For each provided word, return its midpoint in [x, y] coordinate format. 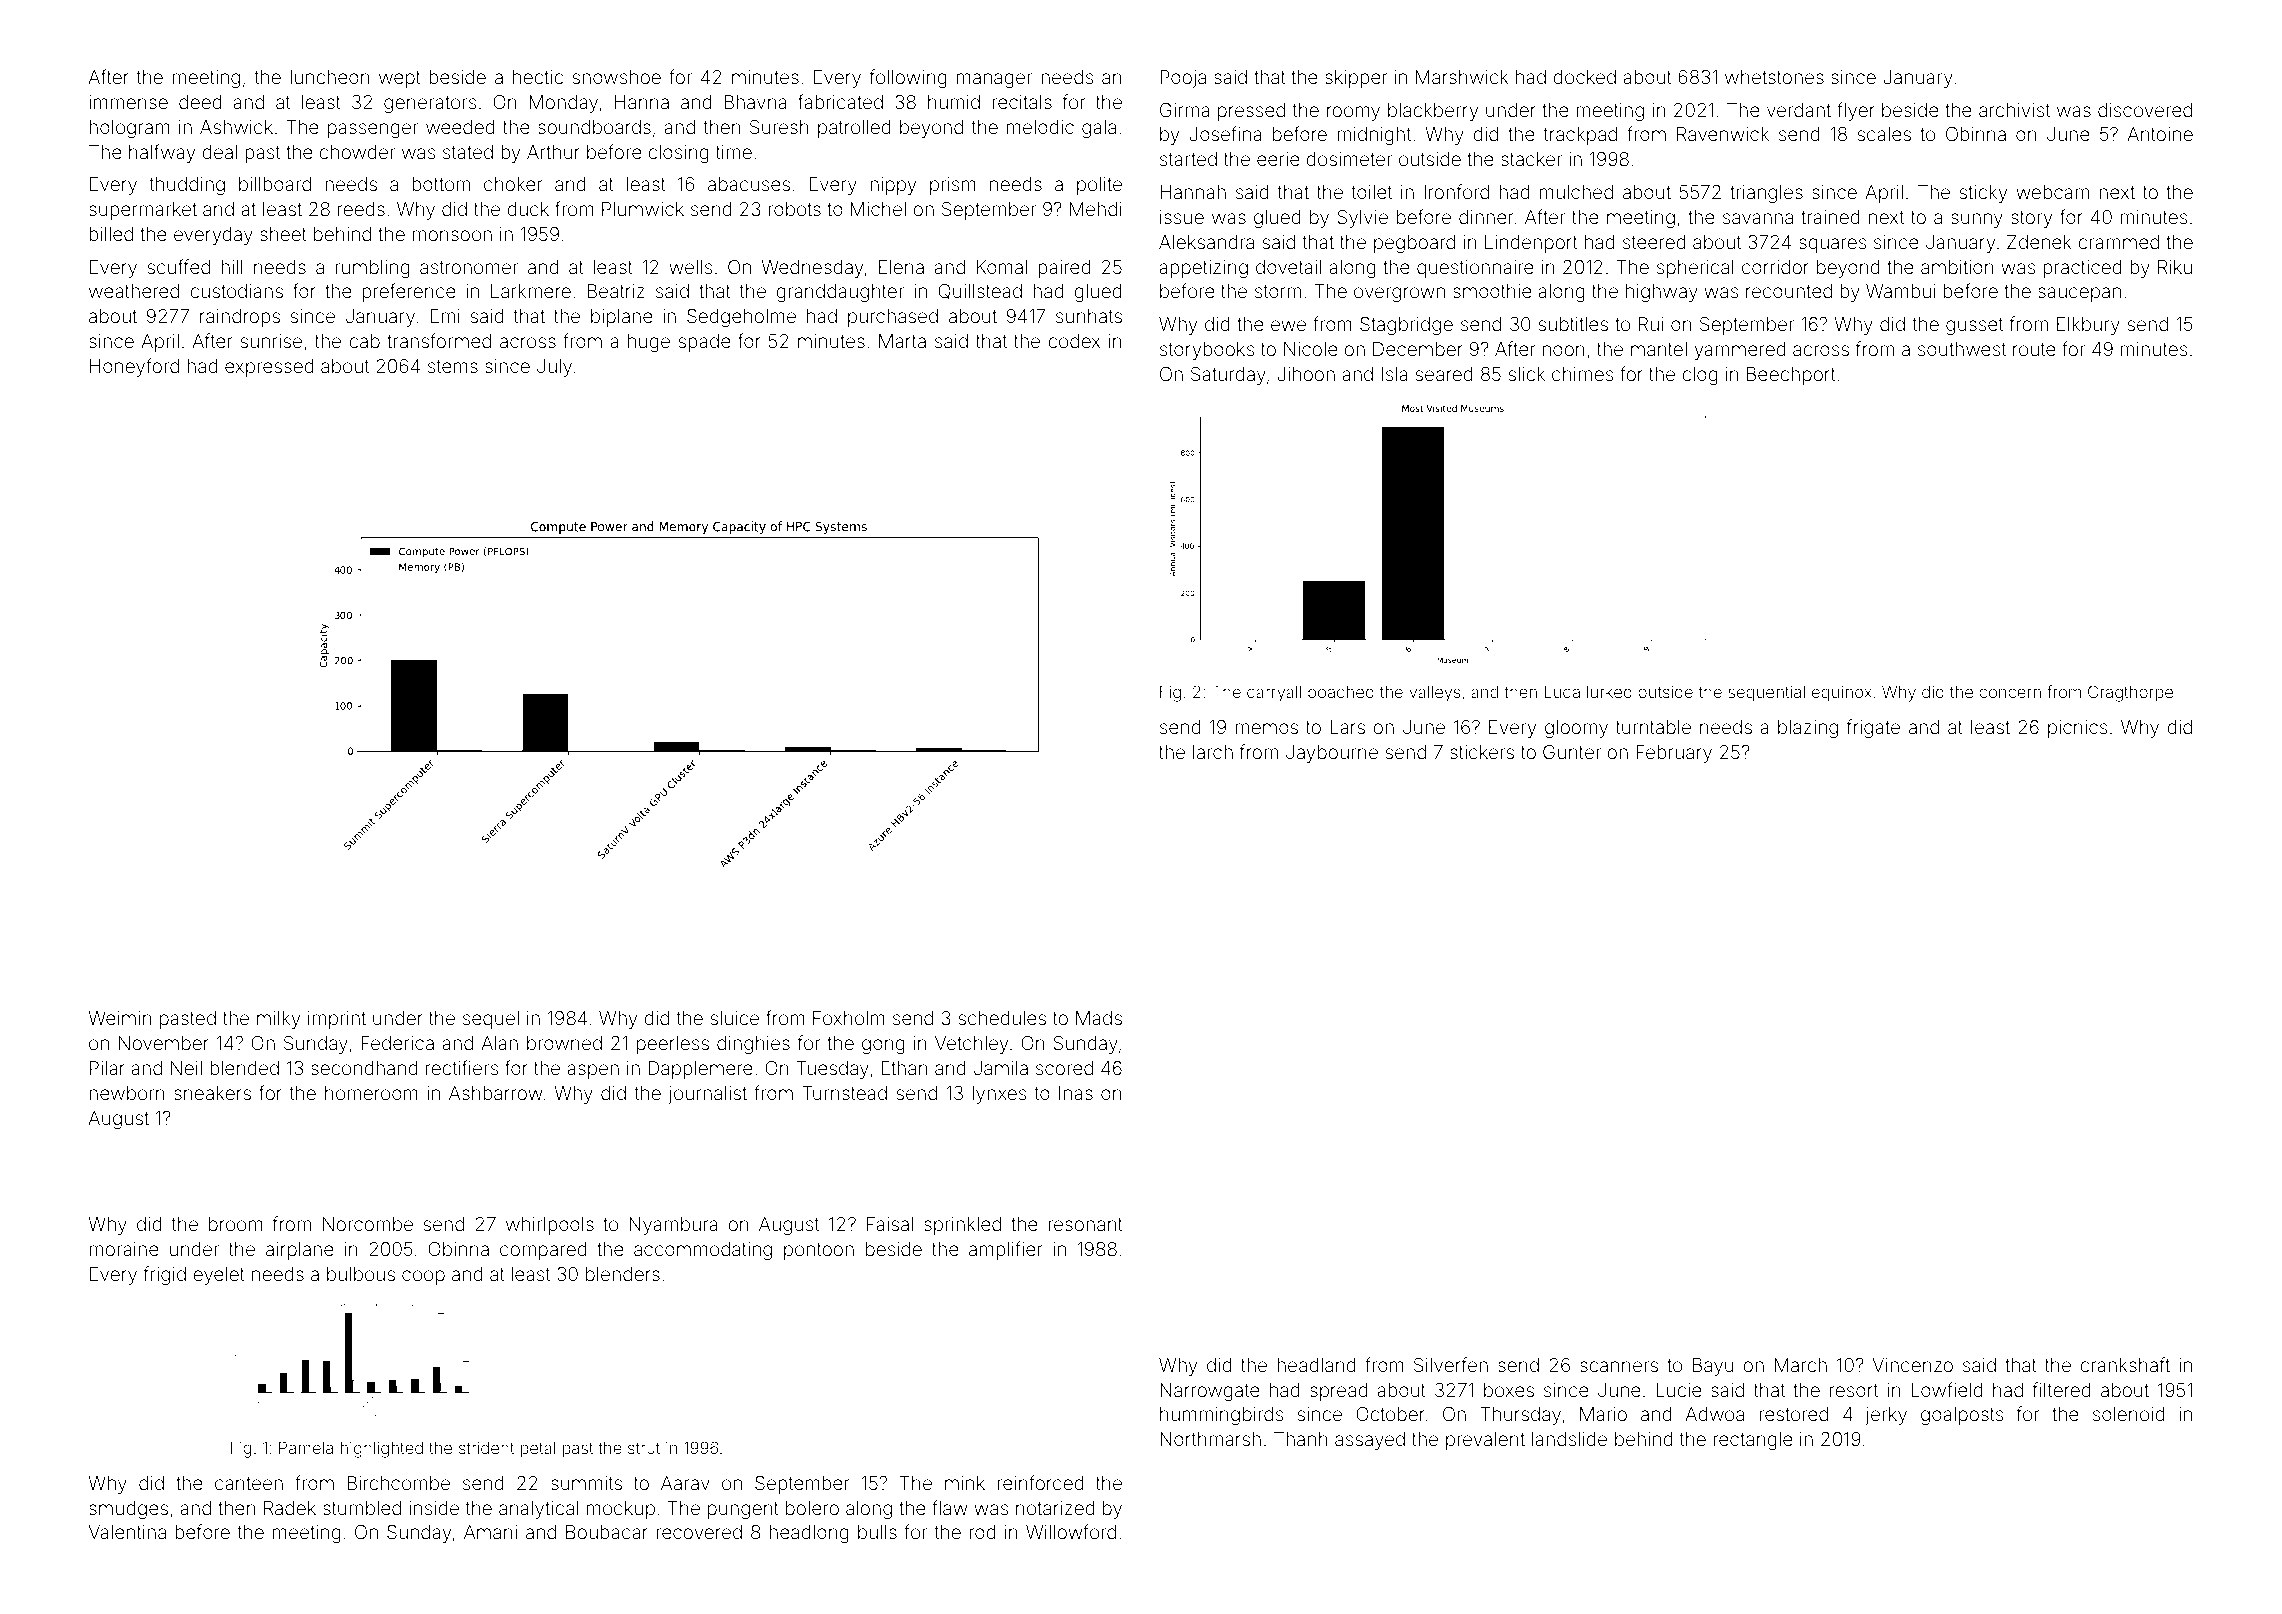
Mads [1099, 1018]
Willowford [1071, 1531]
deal [219, 152]
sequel [491, 1020]
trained [1830, 217]
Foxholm [849, 1018]
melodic [1040, 127]
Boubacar [607, 1532]
